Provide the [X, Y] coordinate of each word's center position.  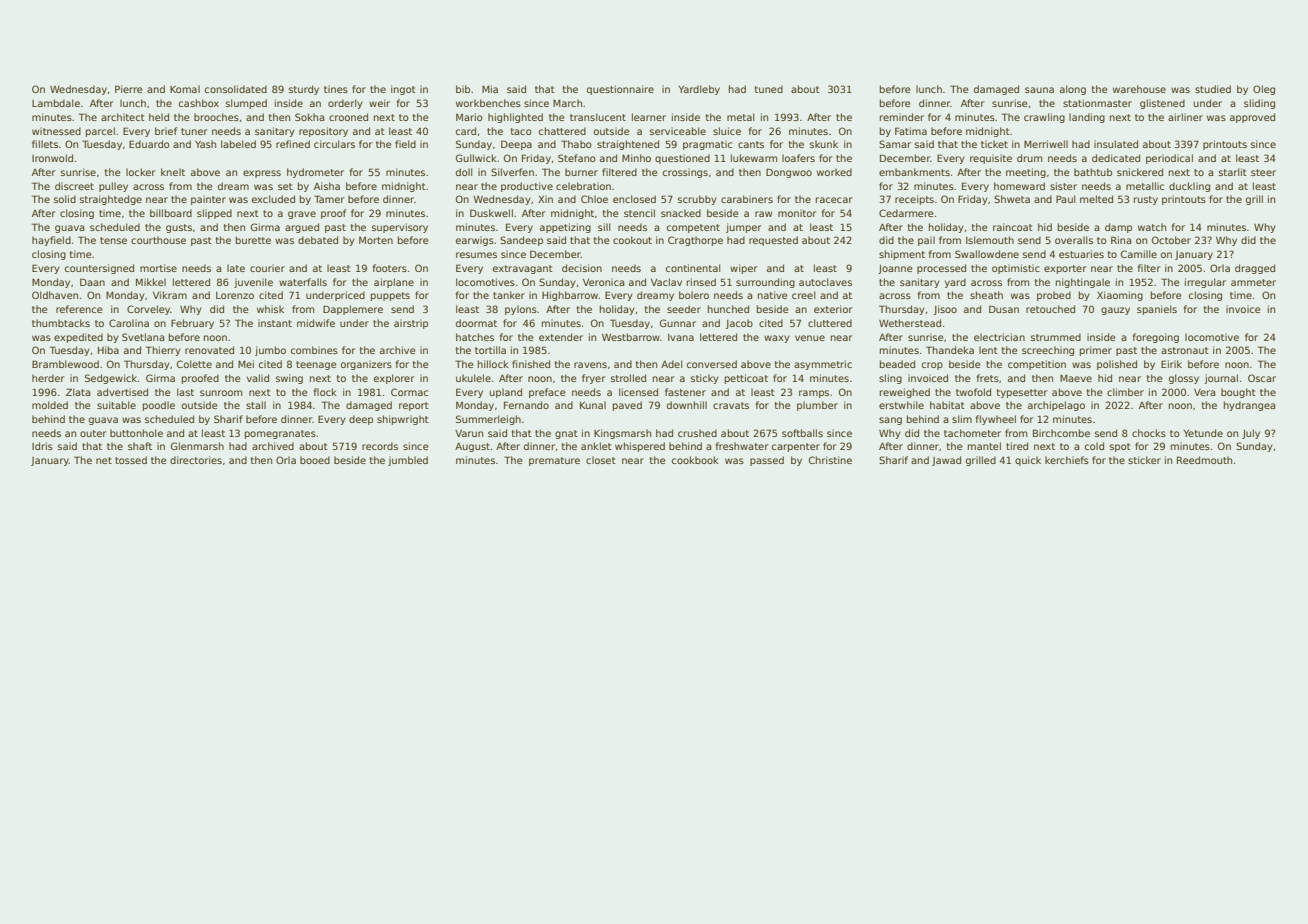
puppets [390, 296]
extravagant [523, 269]
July [1251, 434]
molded [50, 405]
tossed [131, 460]
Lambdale [56, 103]
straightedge [111, 200]
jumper [744, 228]
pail [926, 241]
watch [1152, 227]
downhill [687, 405]
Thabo [576, 144]
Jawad [946, 461]
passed [767, 461]
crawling [1044, 118]
